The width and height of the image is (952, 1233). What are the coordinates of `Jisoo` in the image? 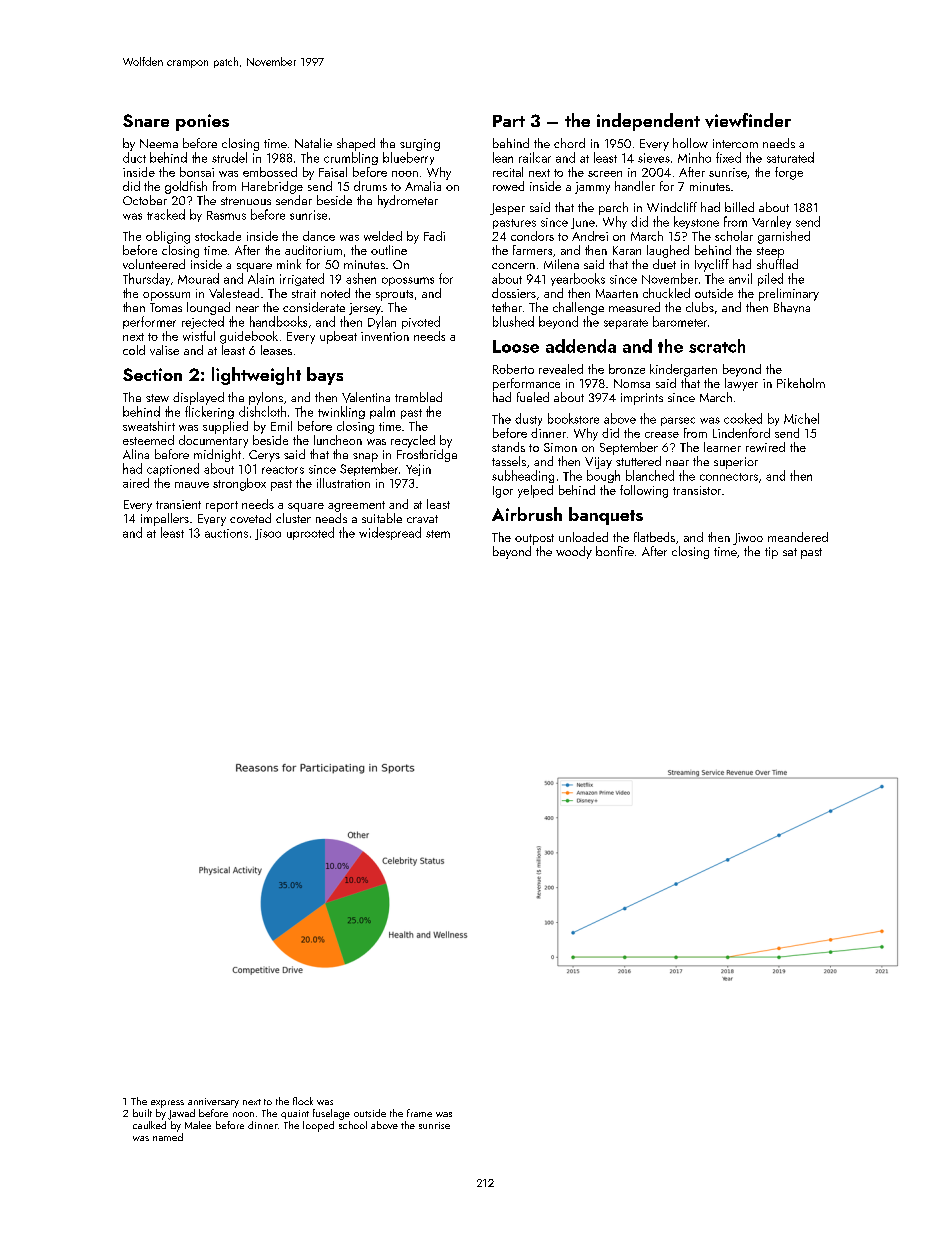 It's located at (268, 534).
